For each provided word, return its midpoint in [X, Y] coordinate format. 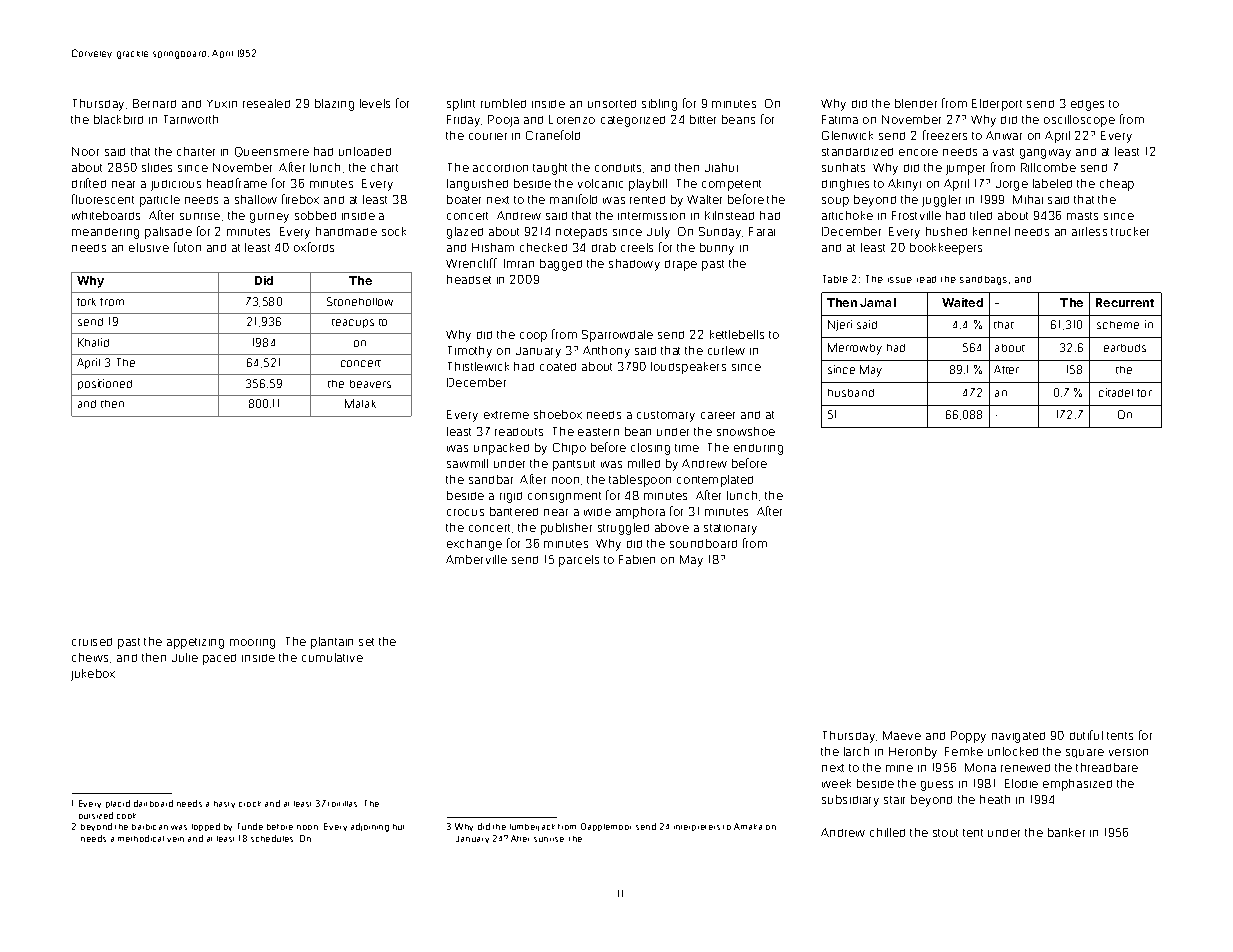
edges [1087, 105]
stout [945, 833]
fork [86, 302]
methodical [141, 838]
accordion [500, 168]
